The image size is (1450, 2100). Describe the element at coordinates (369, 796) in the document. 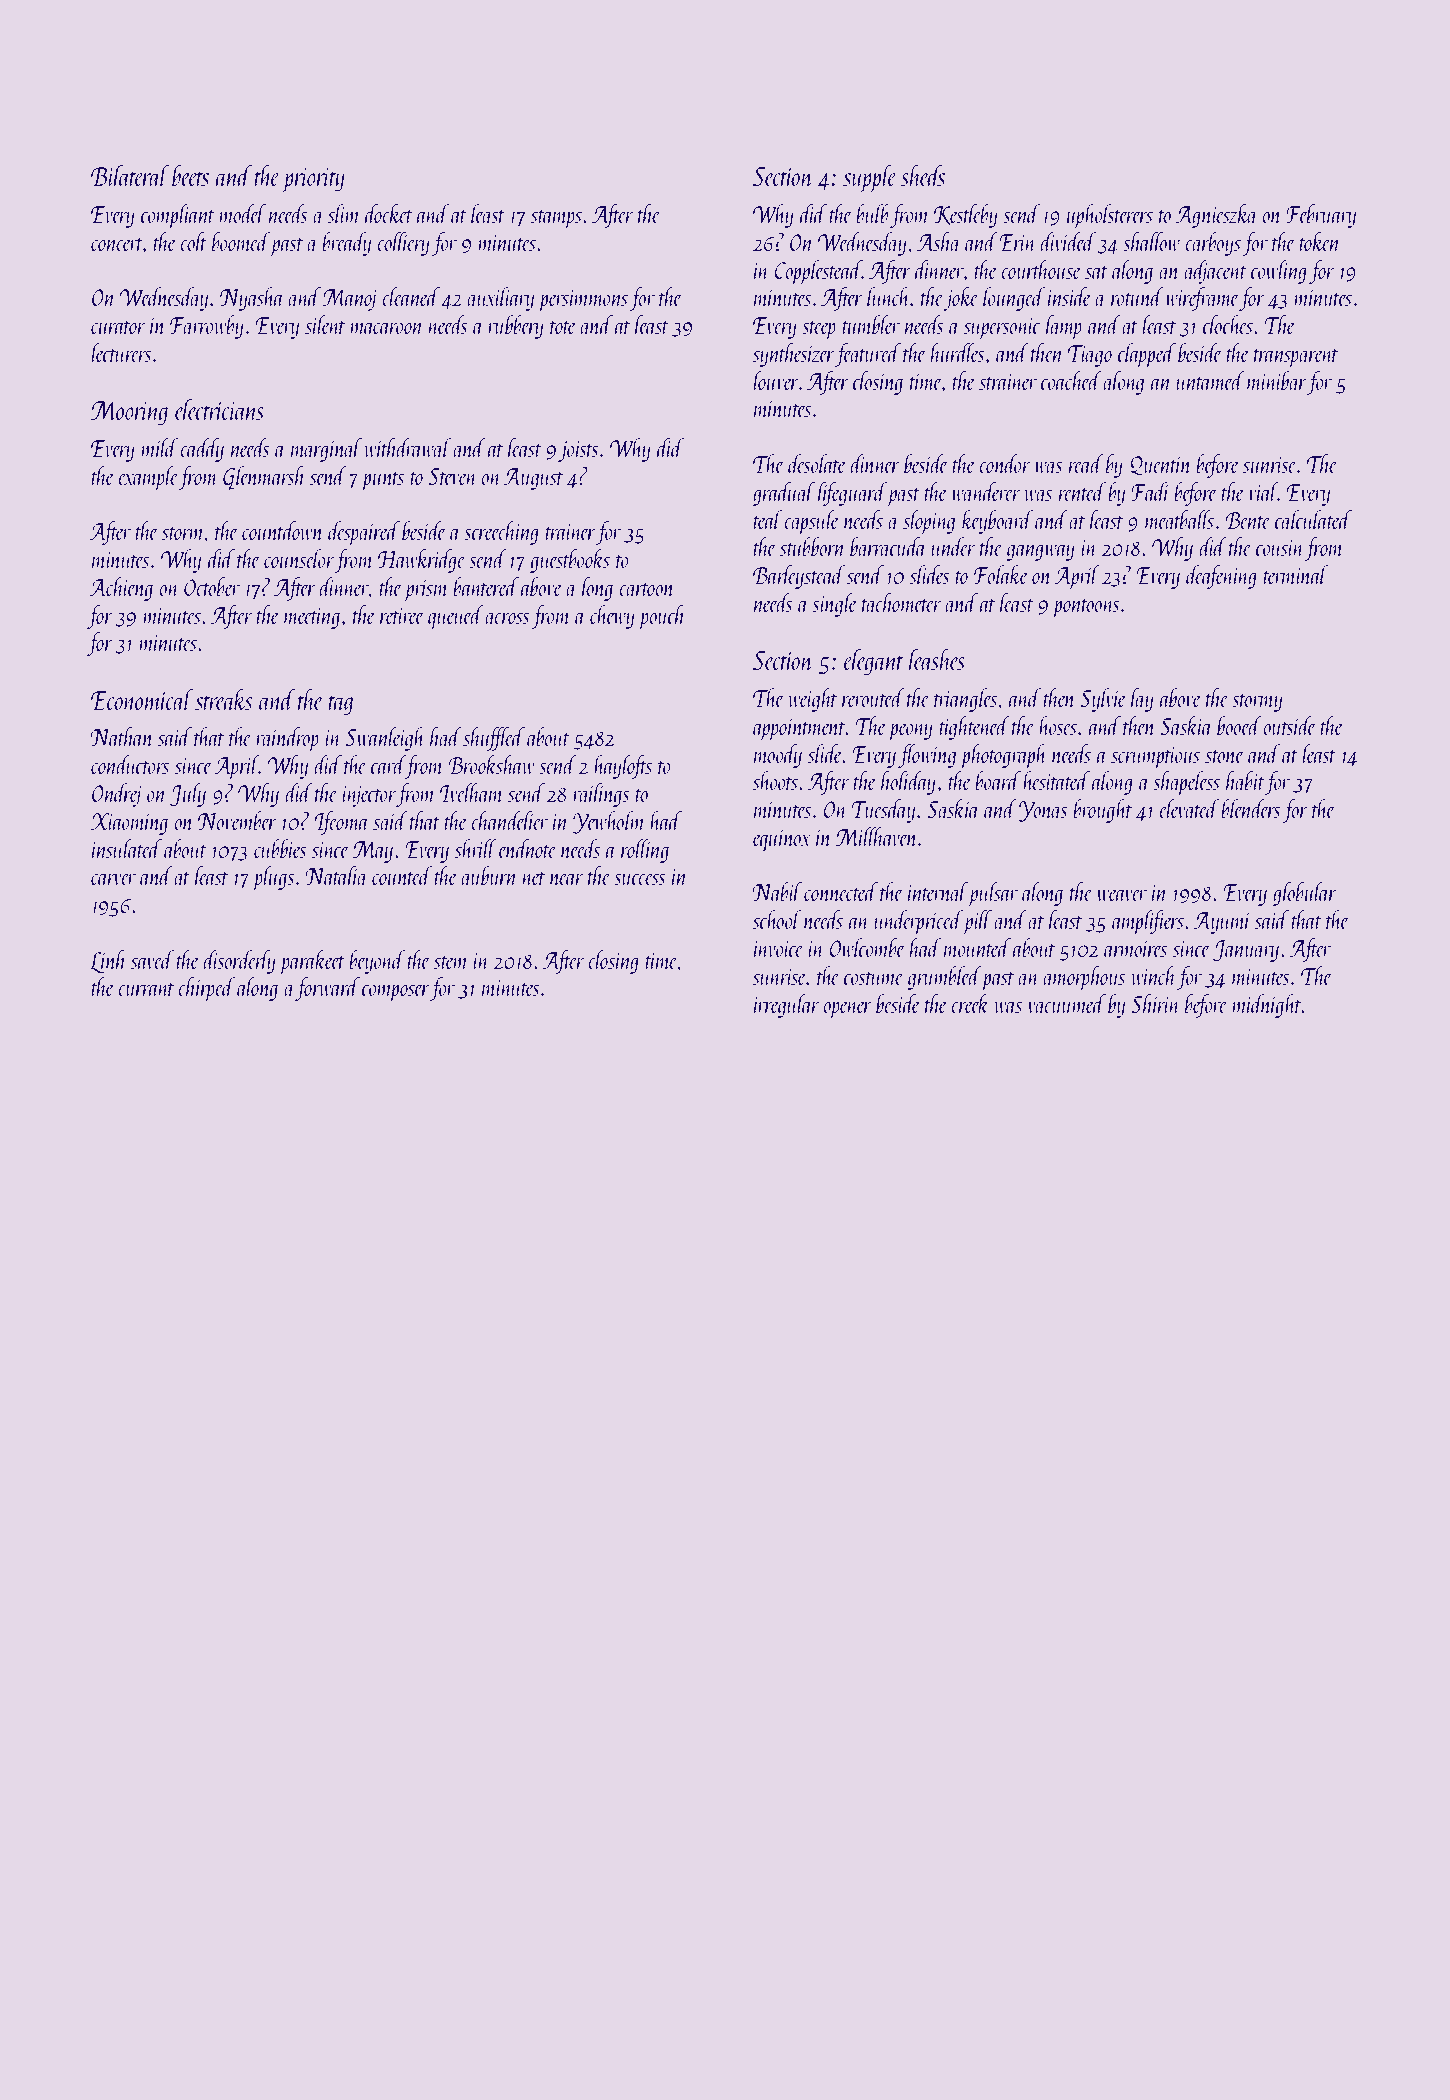

I see `injector` at that location.
